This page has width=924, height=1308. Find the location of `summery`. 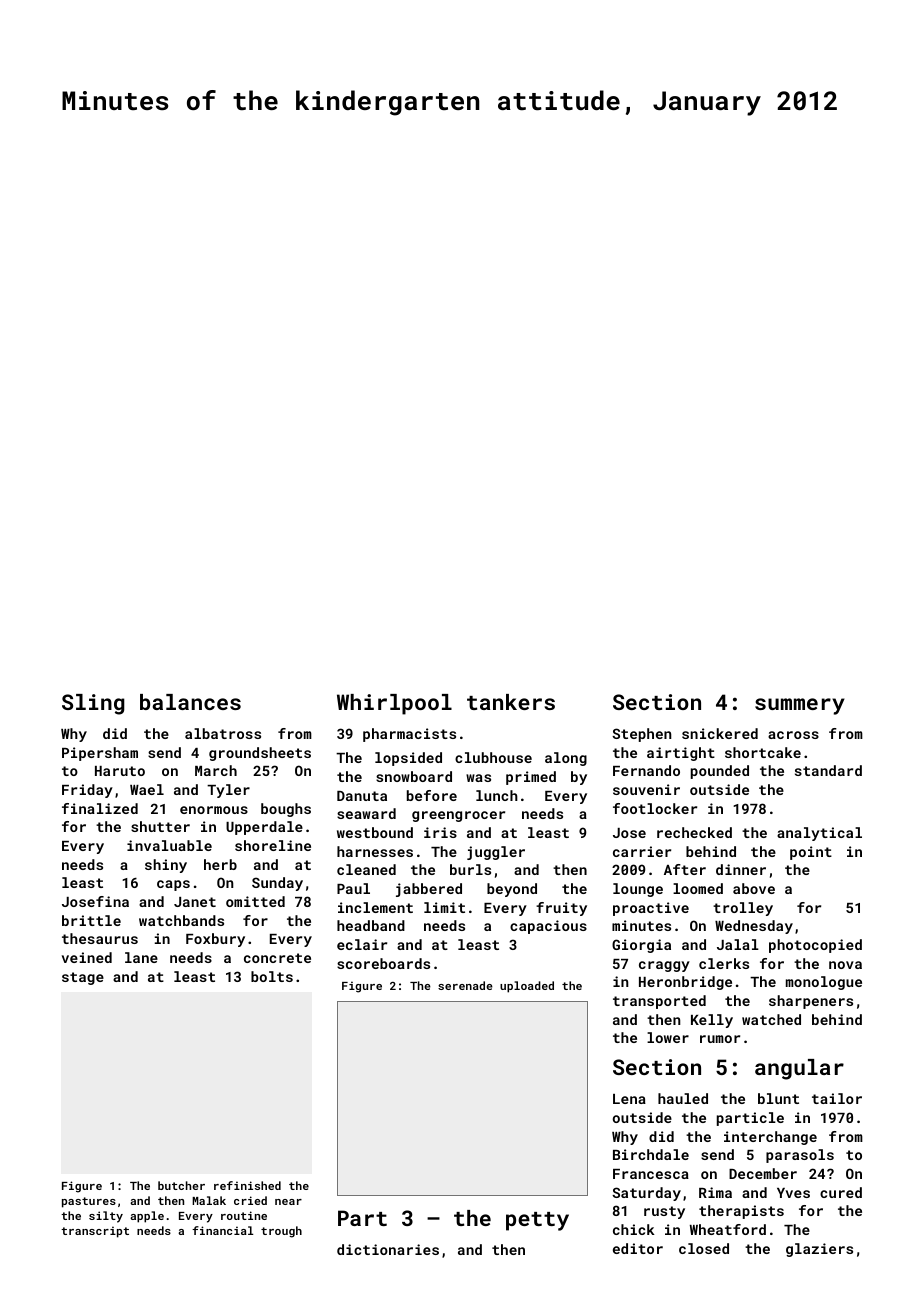

summery is located at coordinates (800, 706).
